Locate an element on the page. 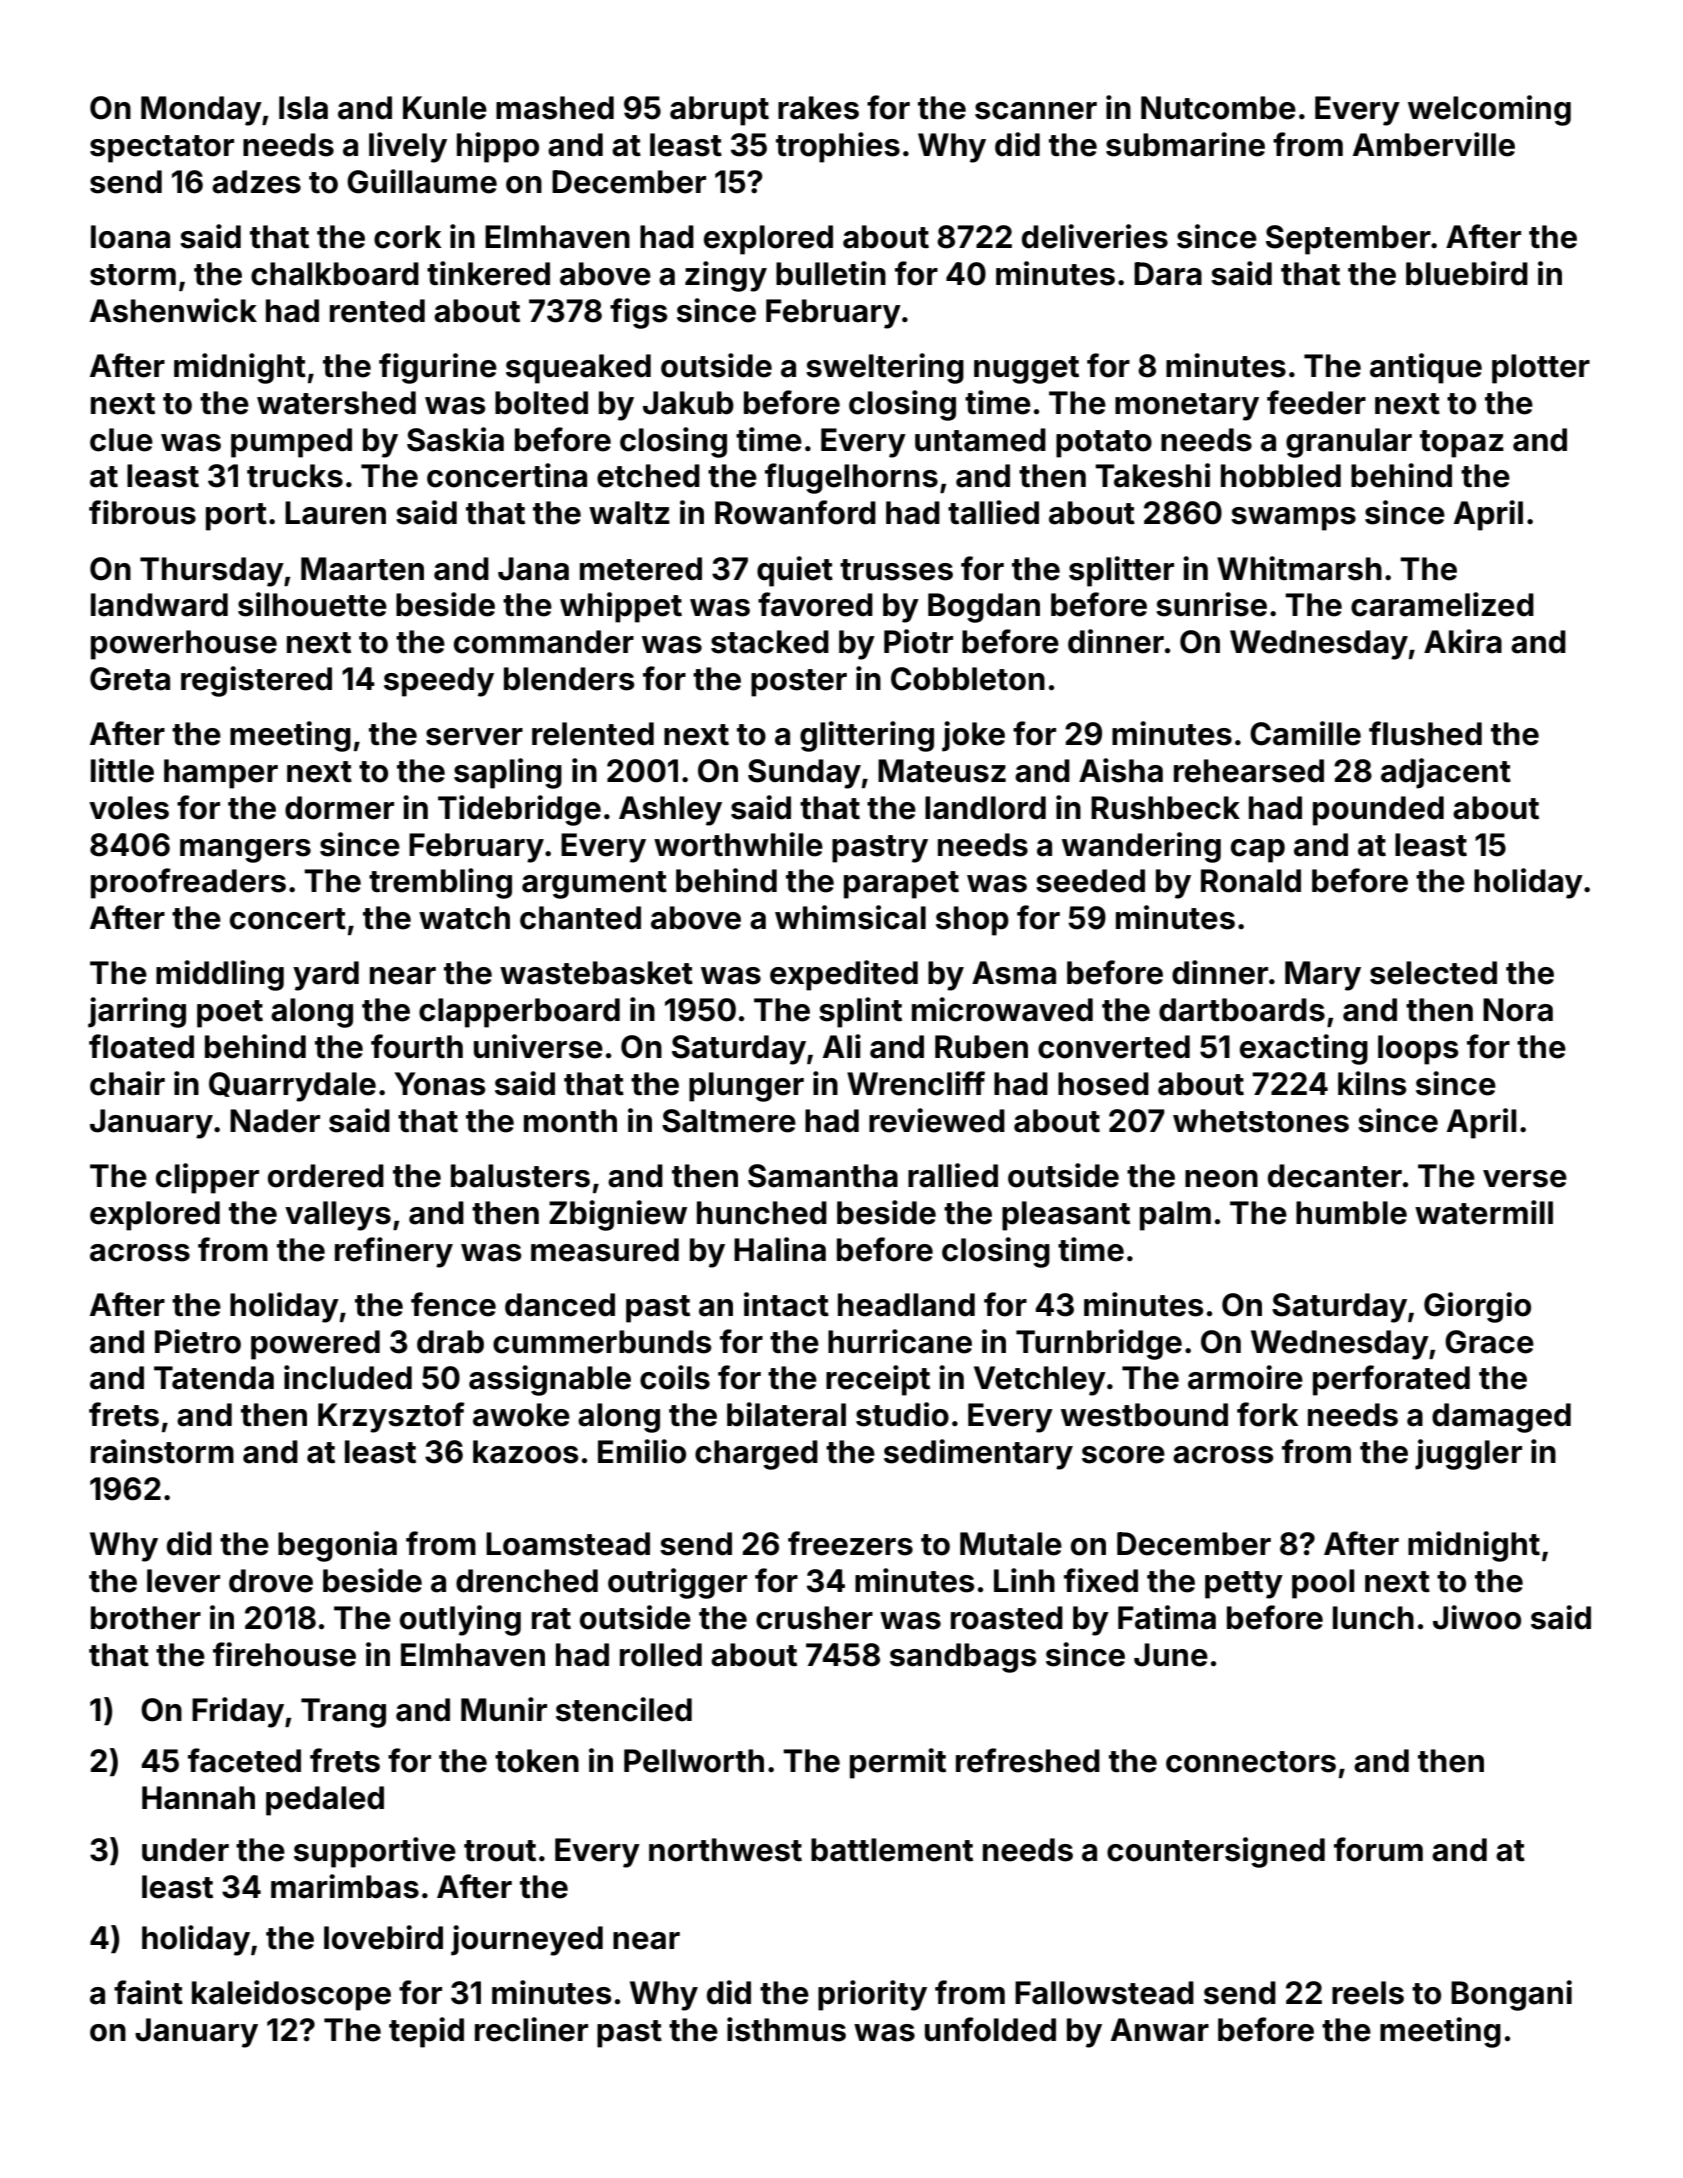 The height and width of the page is (2178, 1683). September is located at coordinates (1348, 240).
